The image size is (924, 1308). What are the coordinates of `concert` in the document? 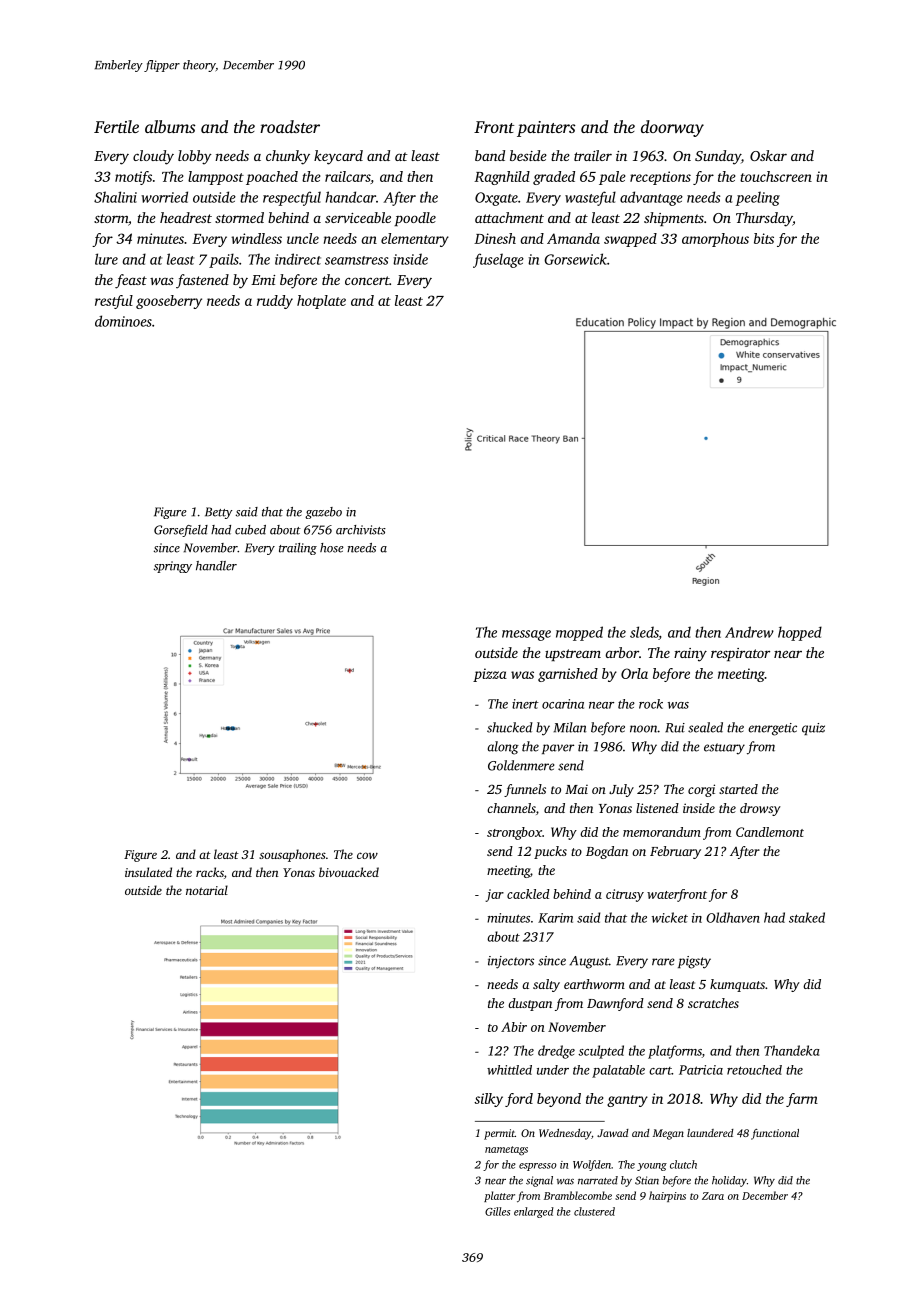 It's located at (367, 280).
